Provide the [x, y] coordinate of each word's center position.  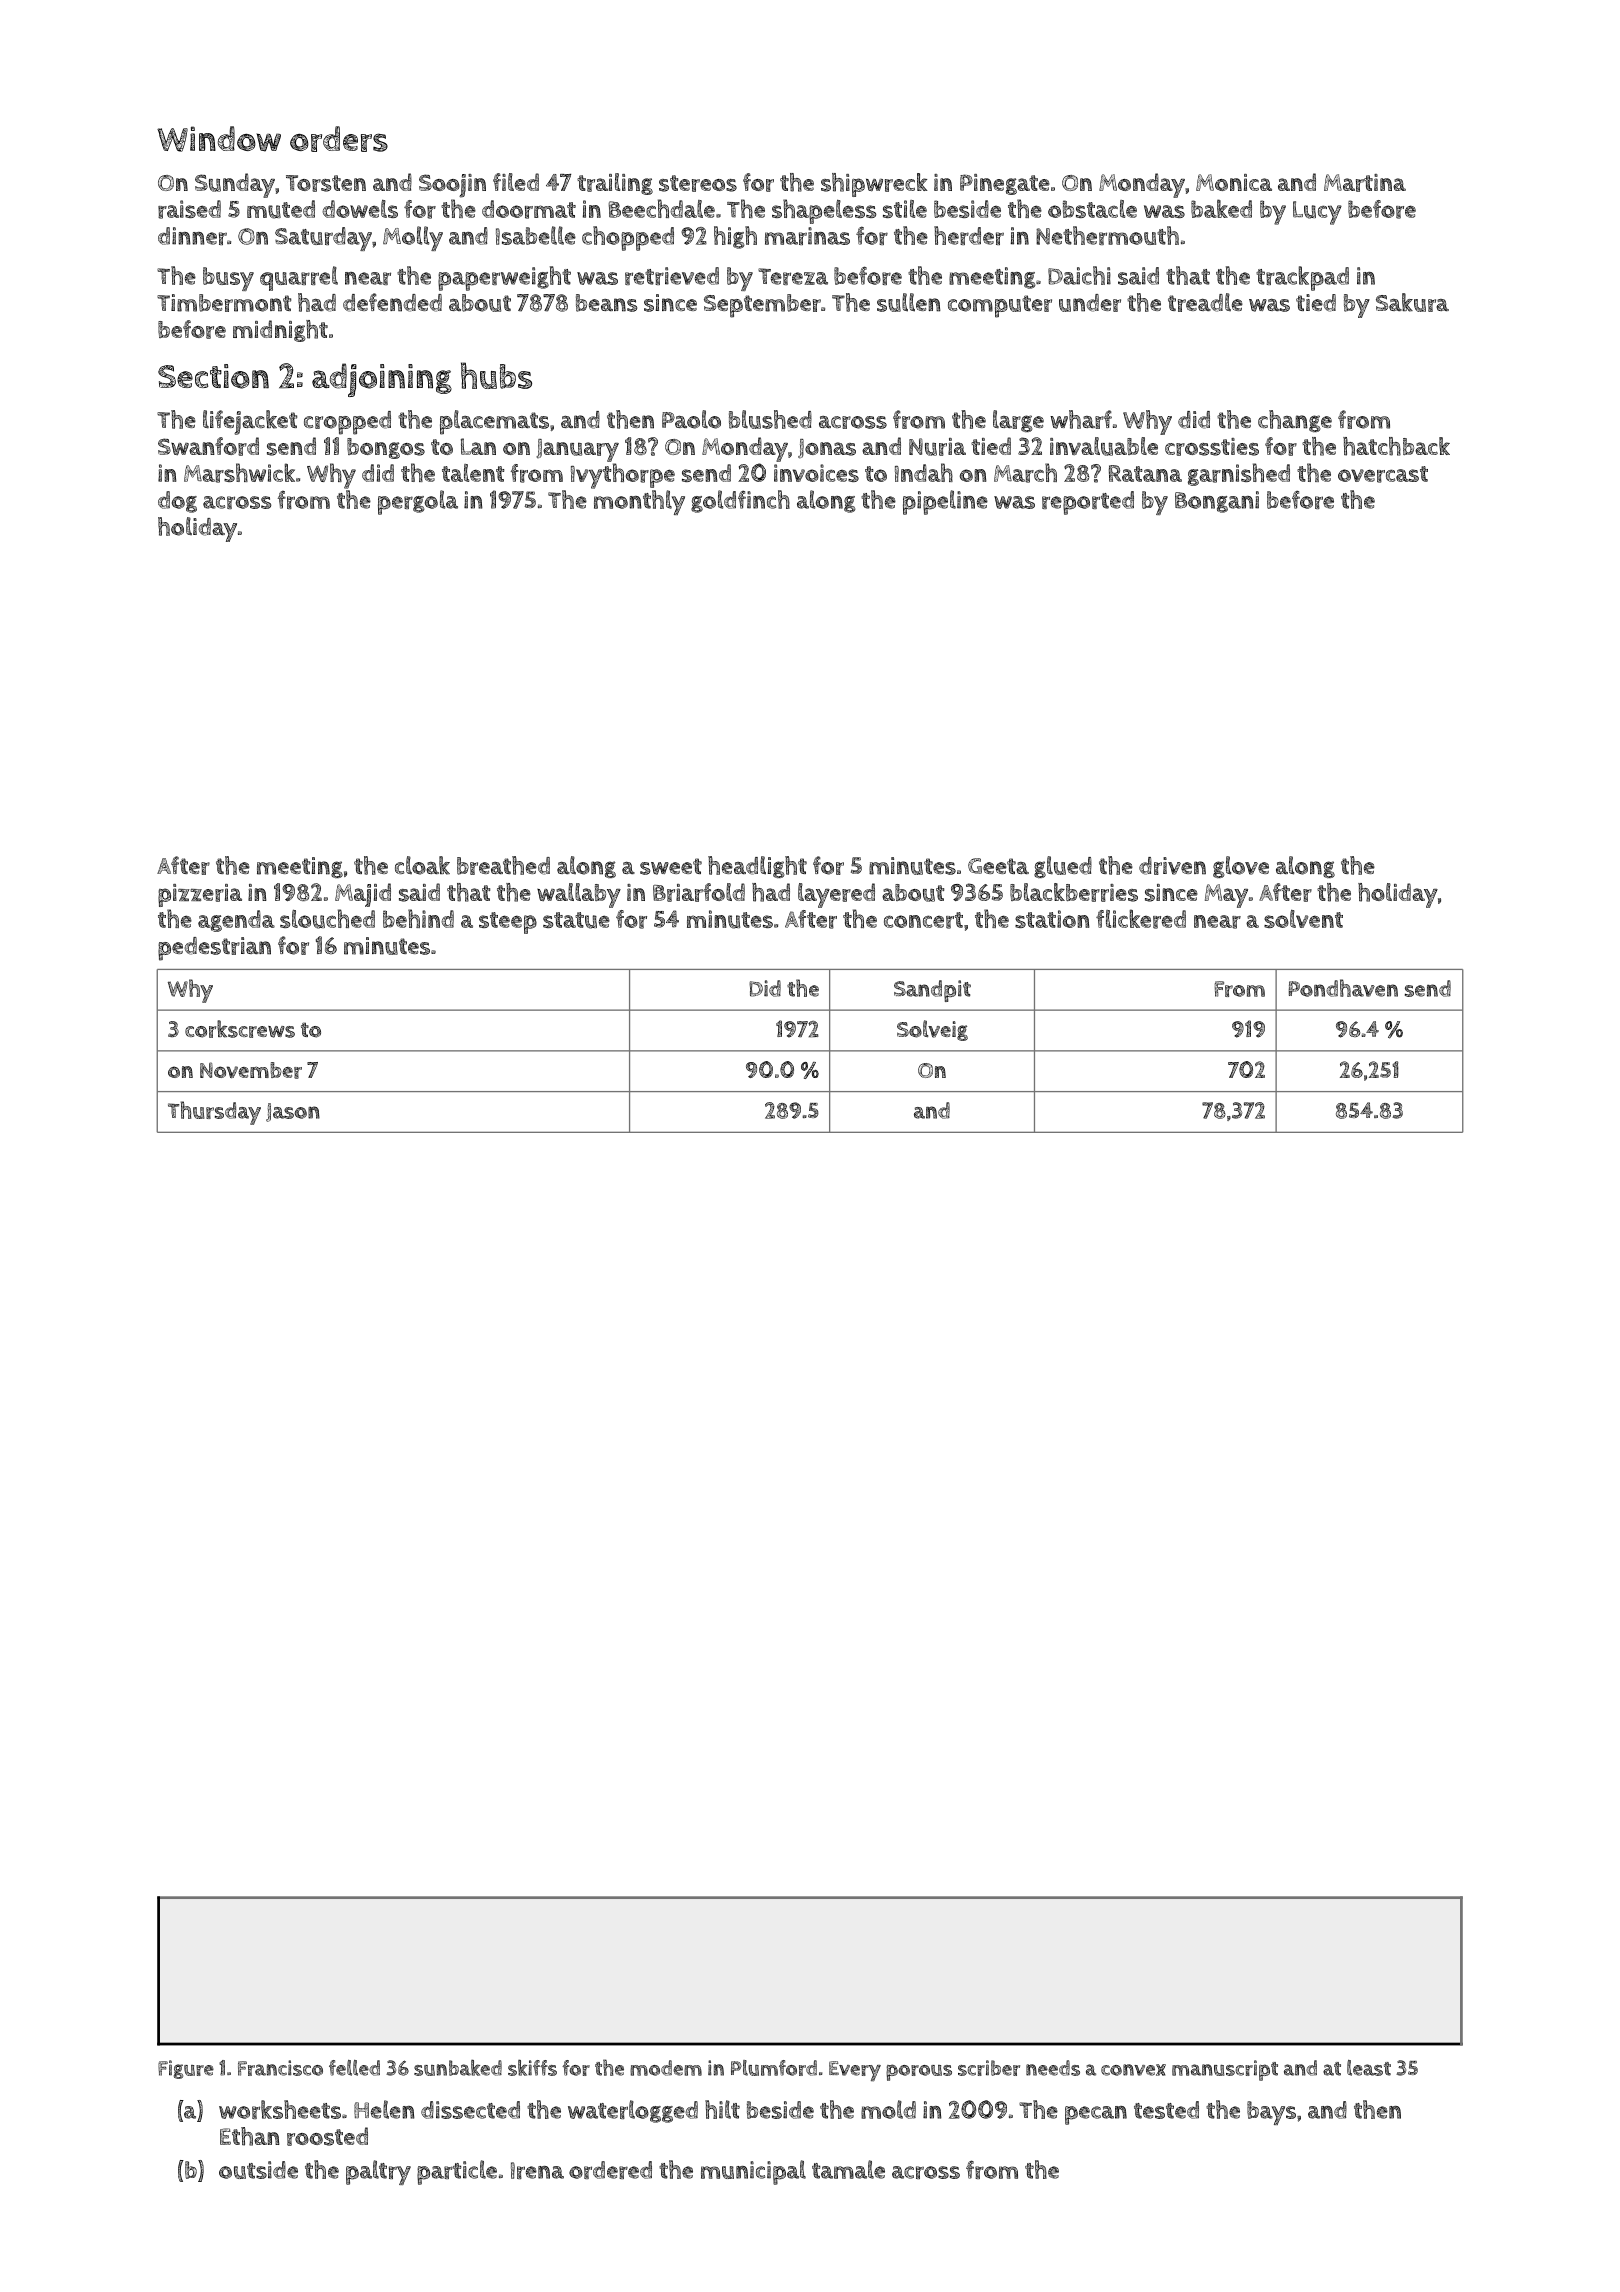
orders [339, 139]
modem [666, 2068]
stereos [698, 183]
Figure [186, 2069]
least [1369, 2068]
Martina [1365, 183]
